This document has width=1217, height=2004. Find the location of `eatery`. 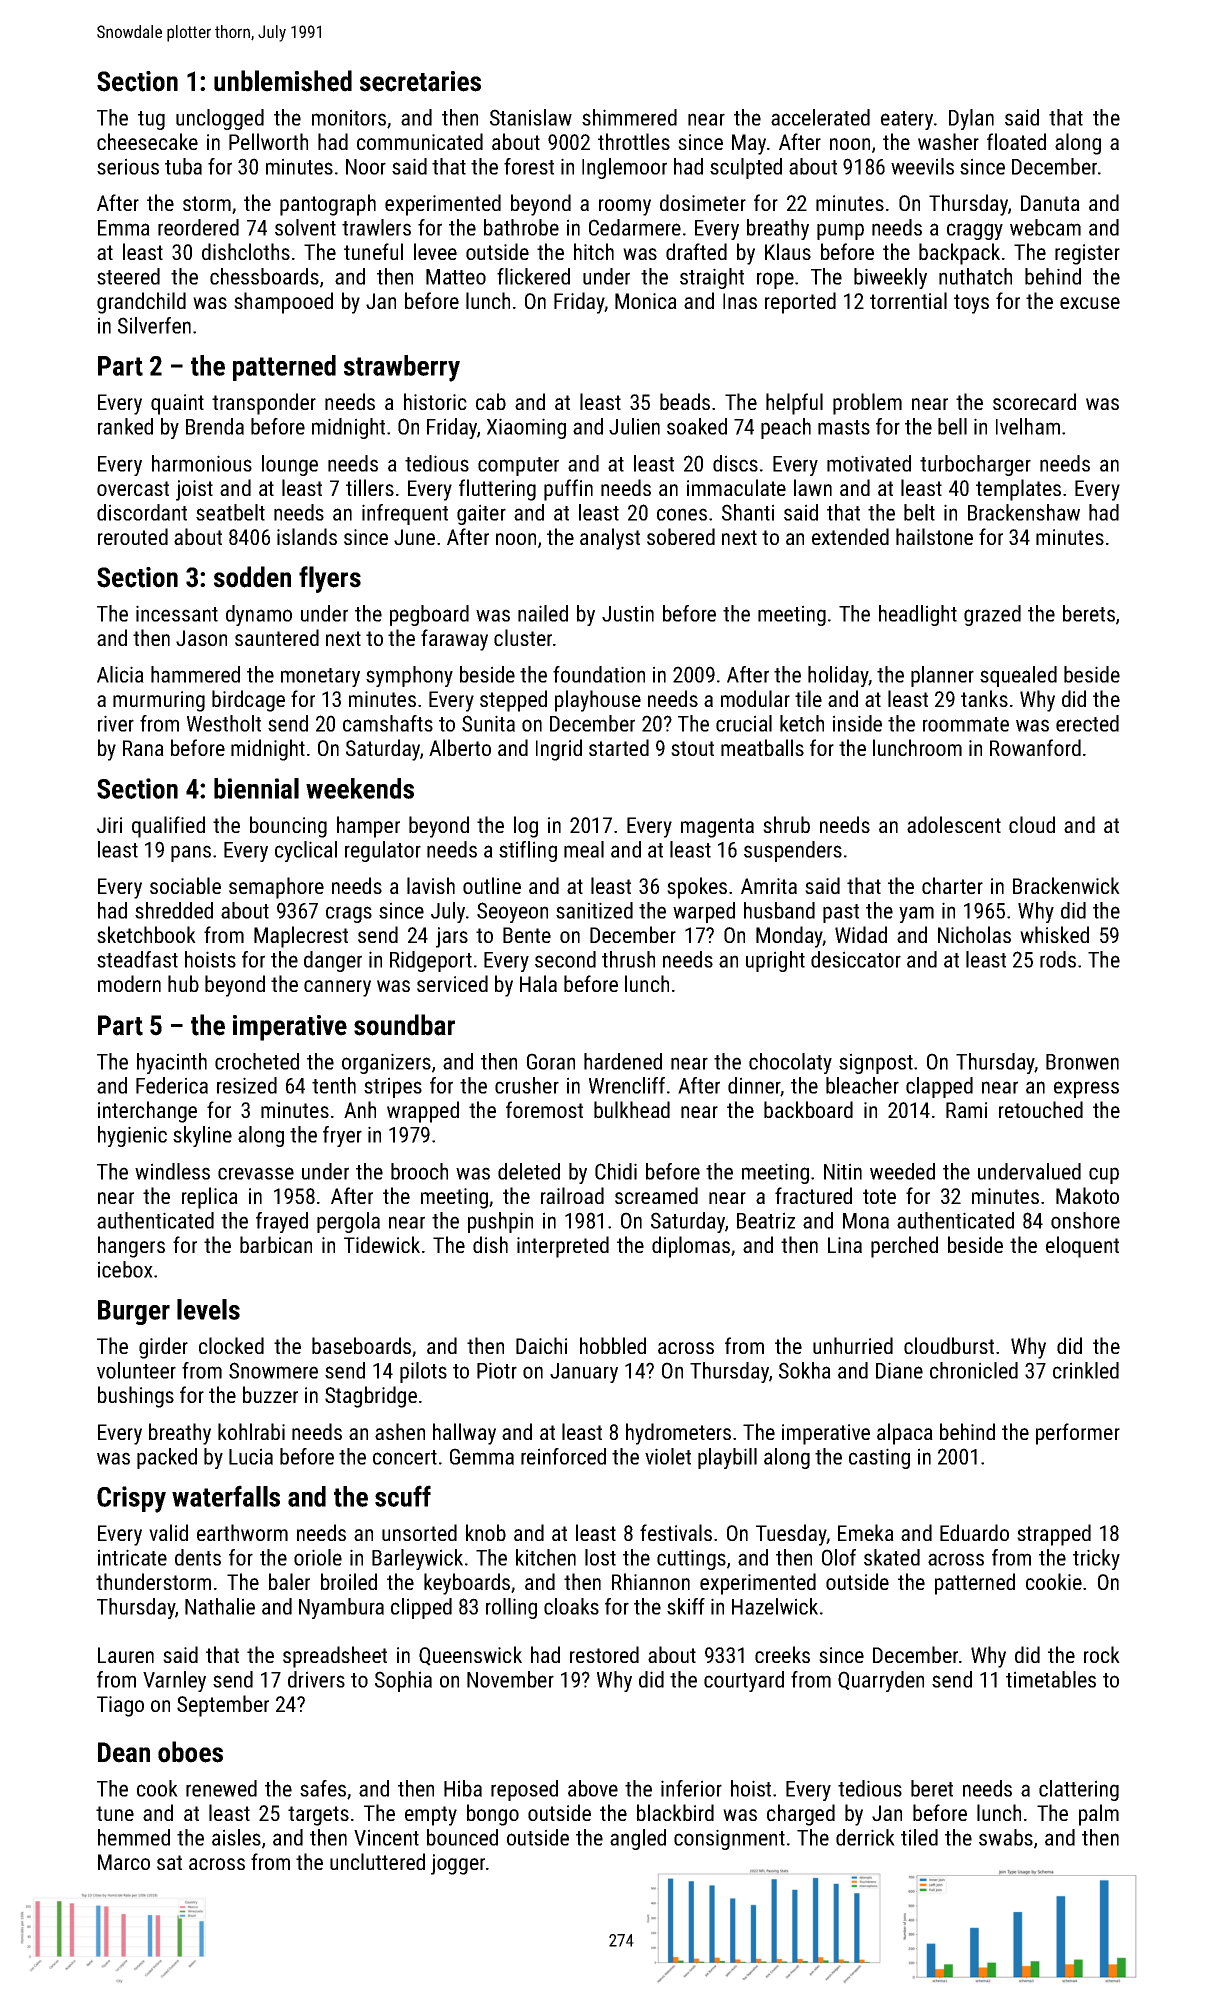

eatery is located at coordinates (907, 120).
